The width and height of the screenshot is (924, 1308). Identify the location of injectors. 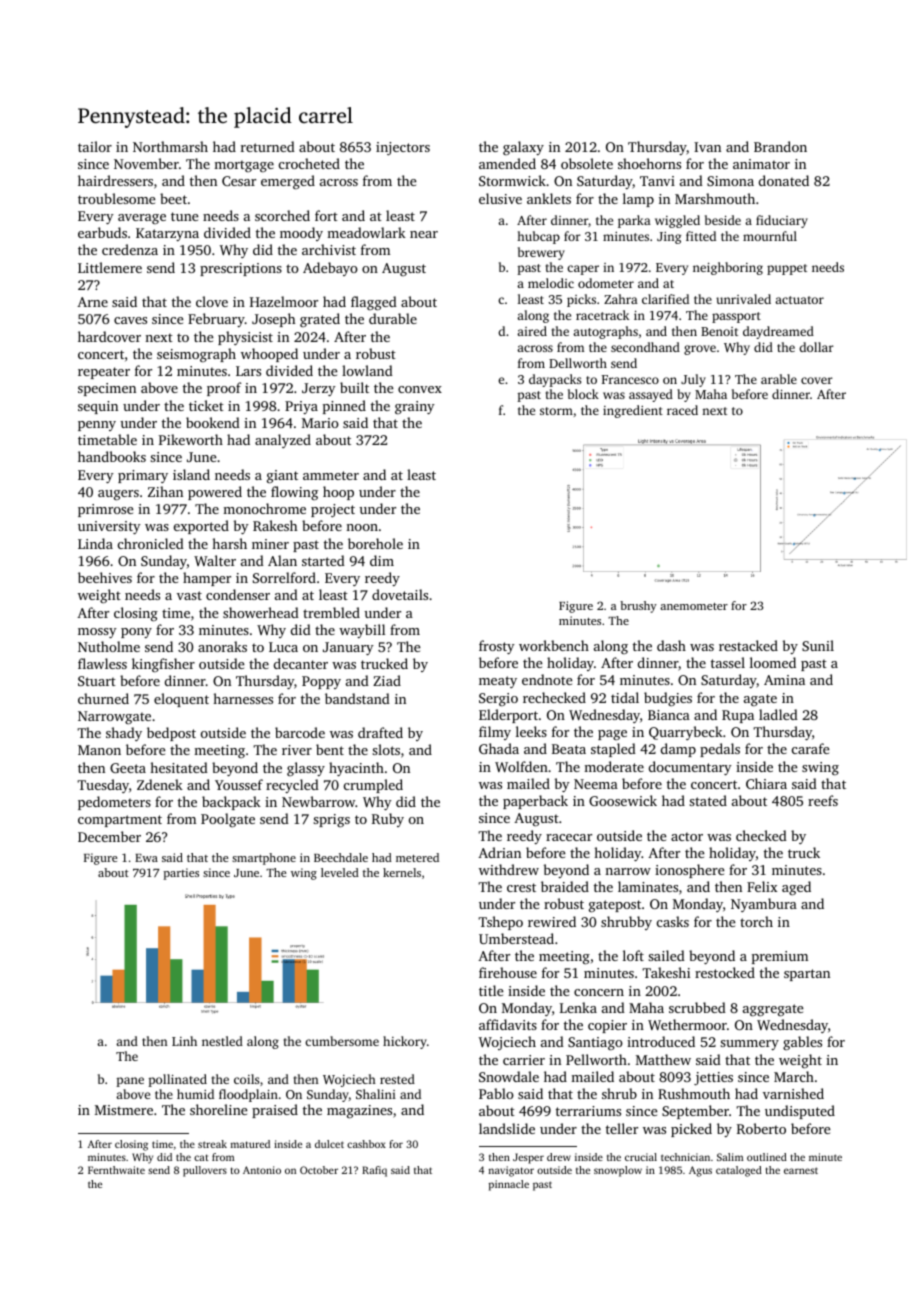
(403, 148).
